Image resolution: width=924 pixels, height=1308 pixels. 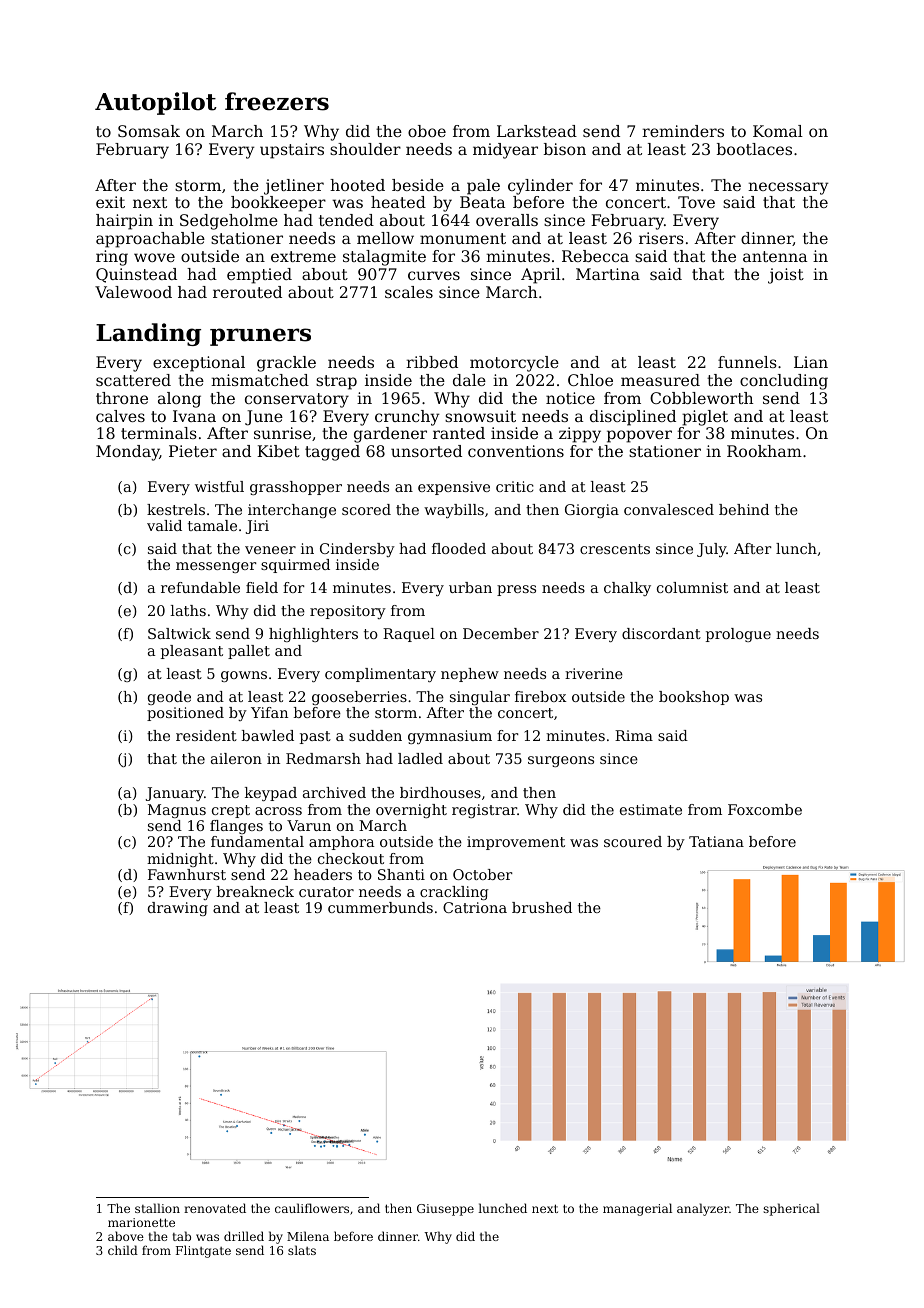 I want to click on Komal, so click(x=778, y=131).
